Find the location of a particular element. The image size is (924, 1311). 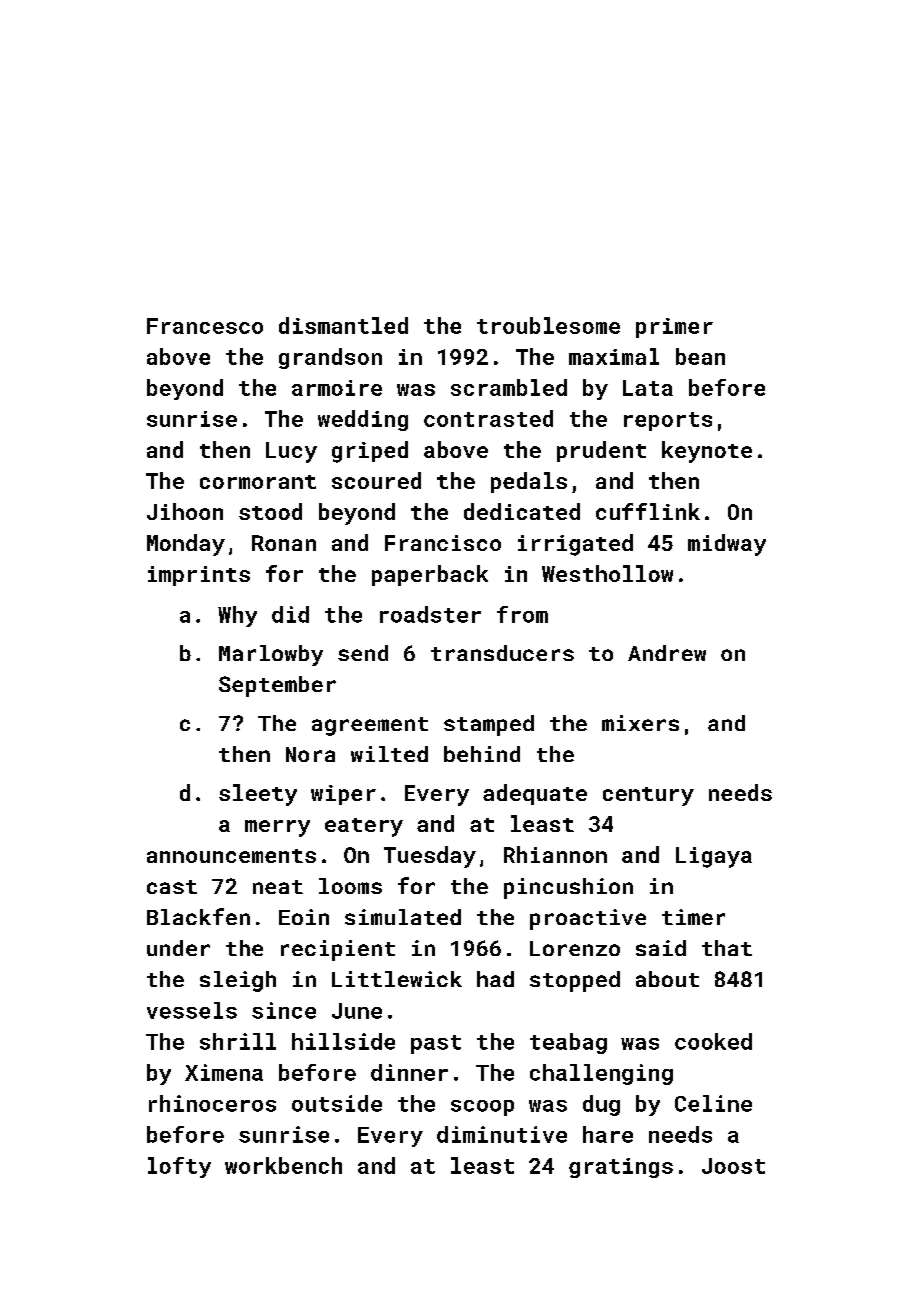

dismantled is located at coordinates (343, 325).
